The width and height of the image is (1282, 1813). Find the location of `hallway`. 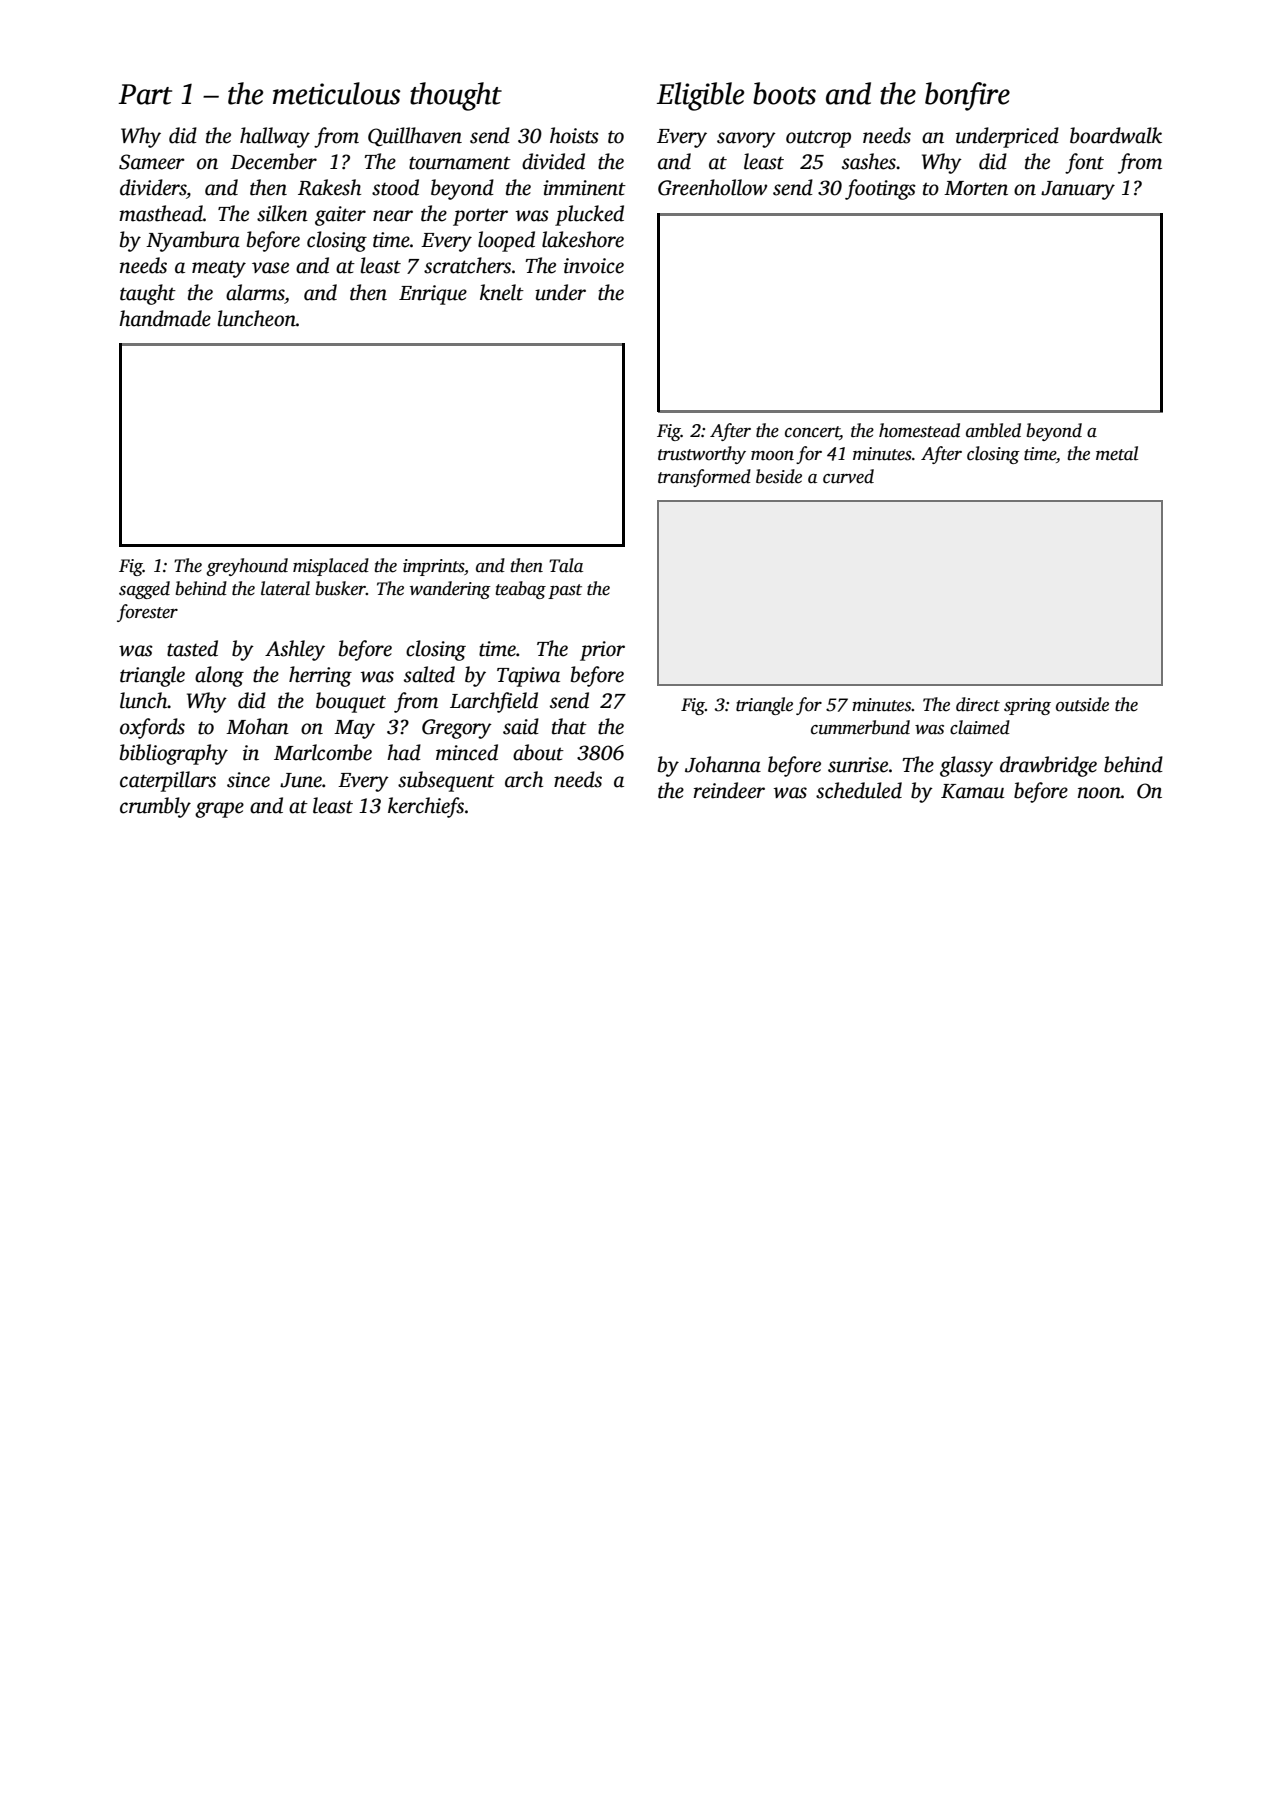

hallway is located at coordinates (275, 137).
